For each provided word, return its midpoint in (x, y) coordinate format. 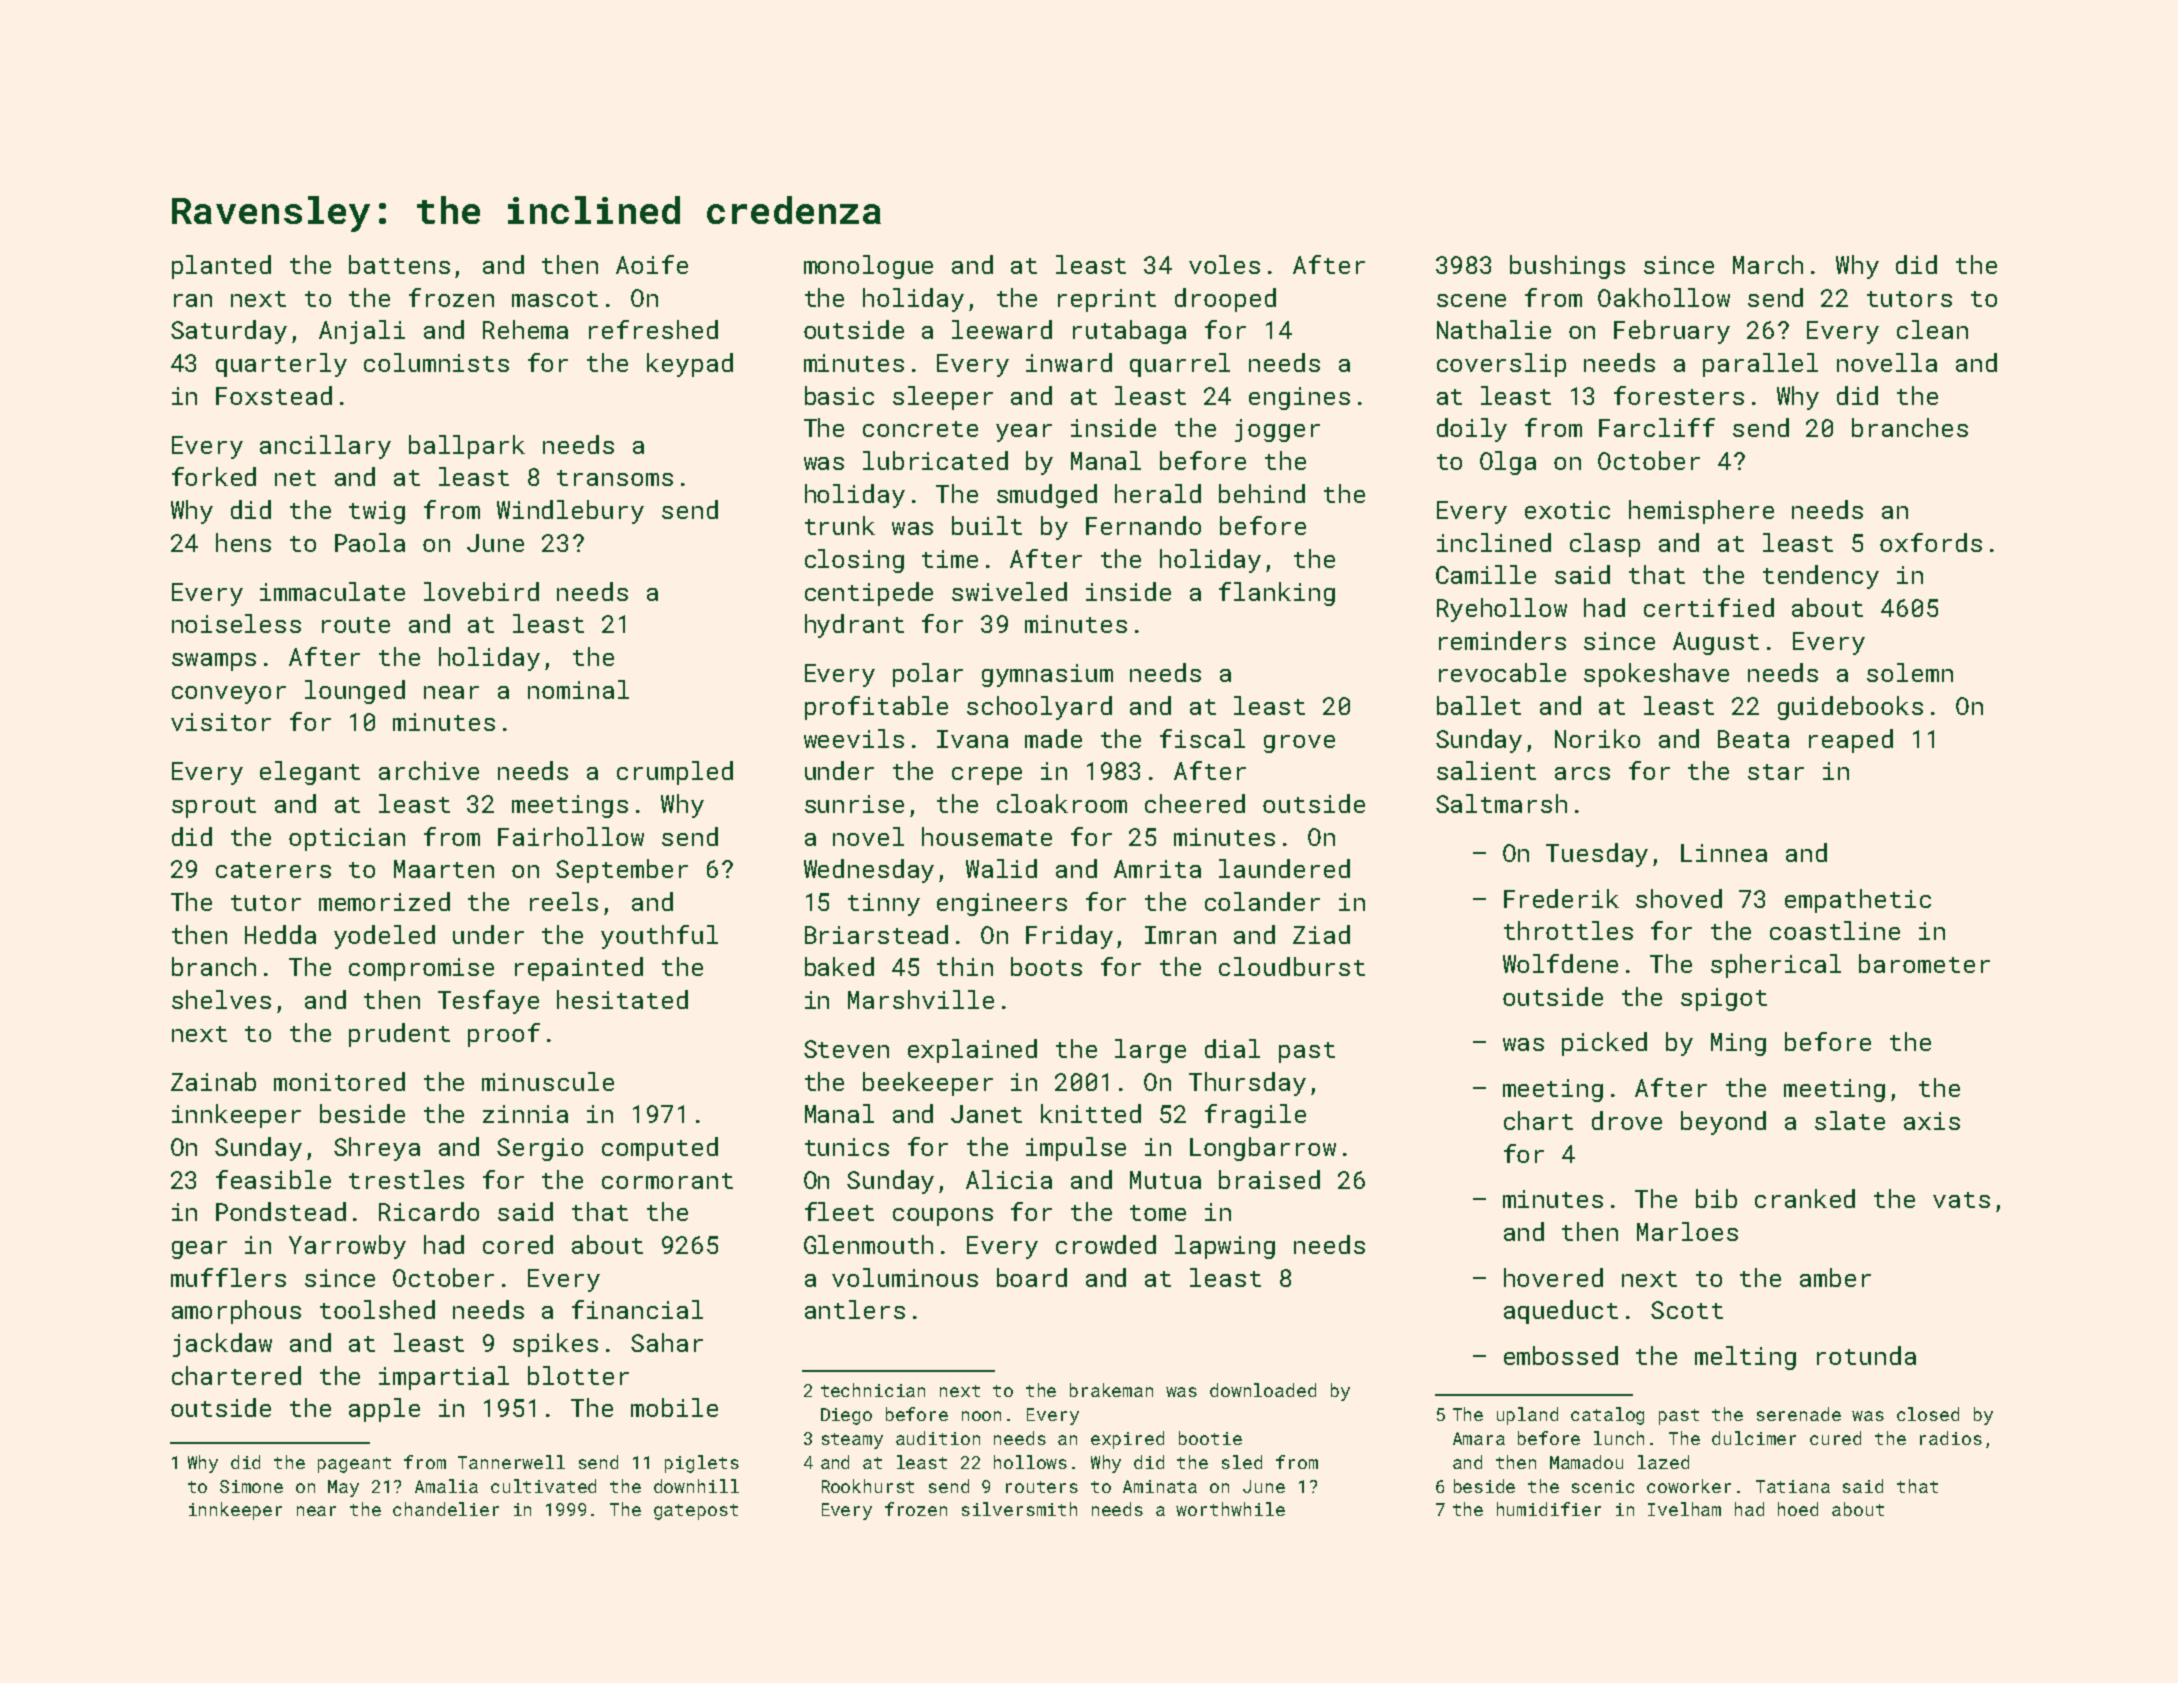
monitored (339, 1081)
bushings (1567, 267)
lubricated (935, 460)
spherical (1776, 966)
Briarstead (876, 934)
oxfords (1931, 542)
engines (1299, 398)
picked (1604, 1044)
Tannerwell (511, 1462)
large (1150, 1051)
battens (399, 264)
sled (1242, 1462)
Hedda (280, 934)
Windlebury (570, 512)
